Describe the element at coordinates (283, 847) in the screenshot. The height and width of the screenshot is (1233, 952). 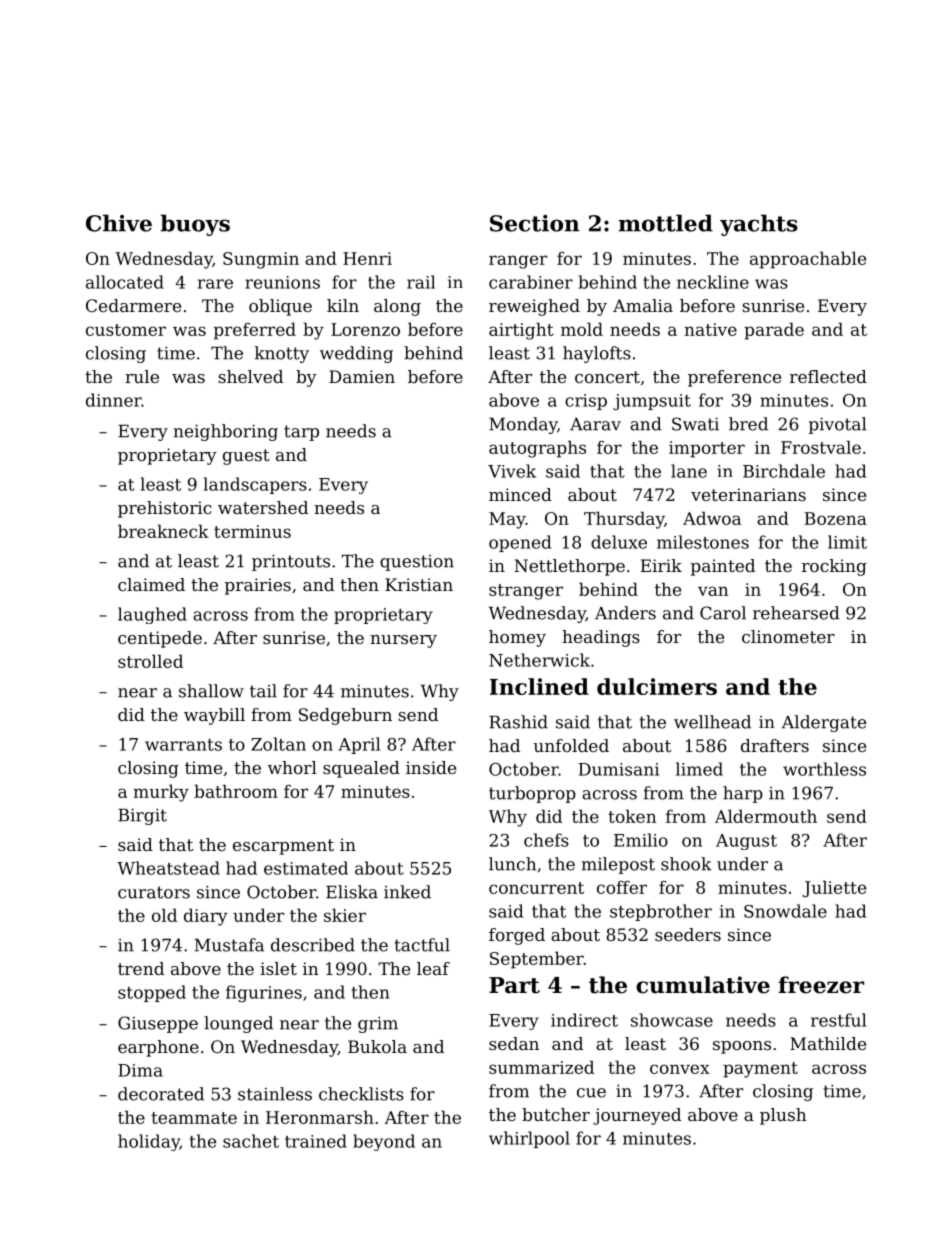
I see `escarpment` at that location.
